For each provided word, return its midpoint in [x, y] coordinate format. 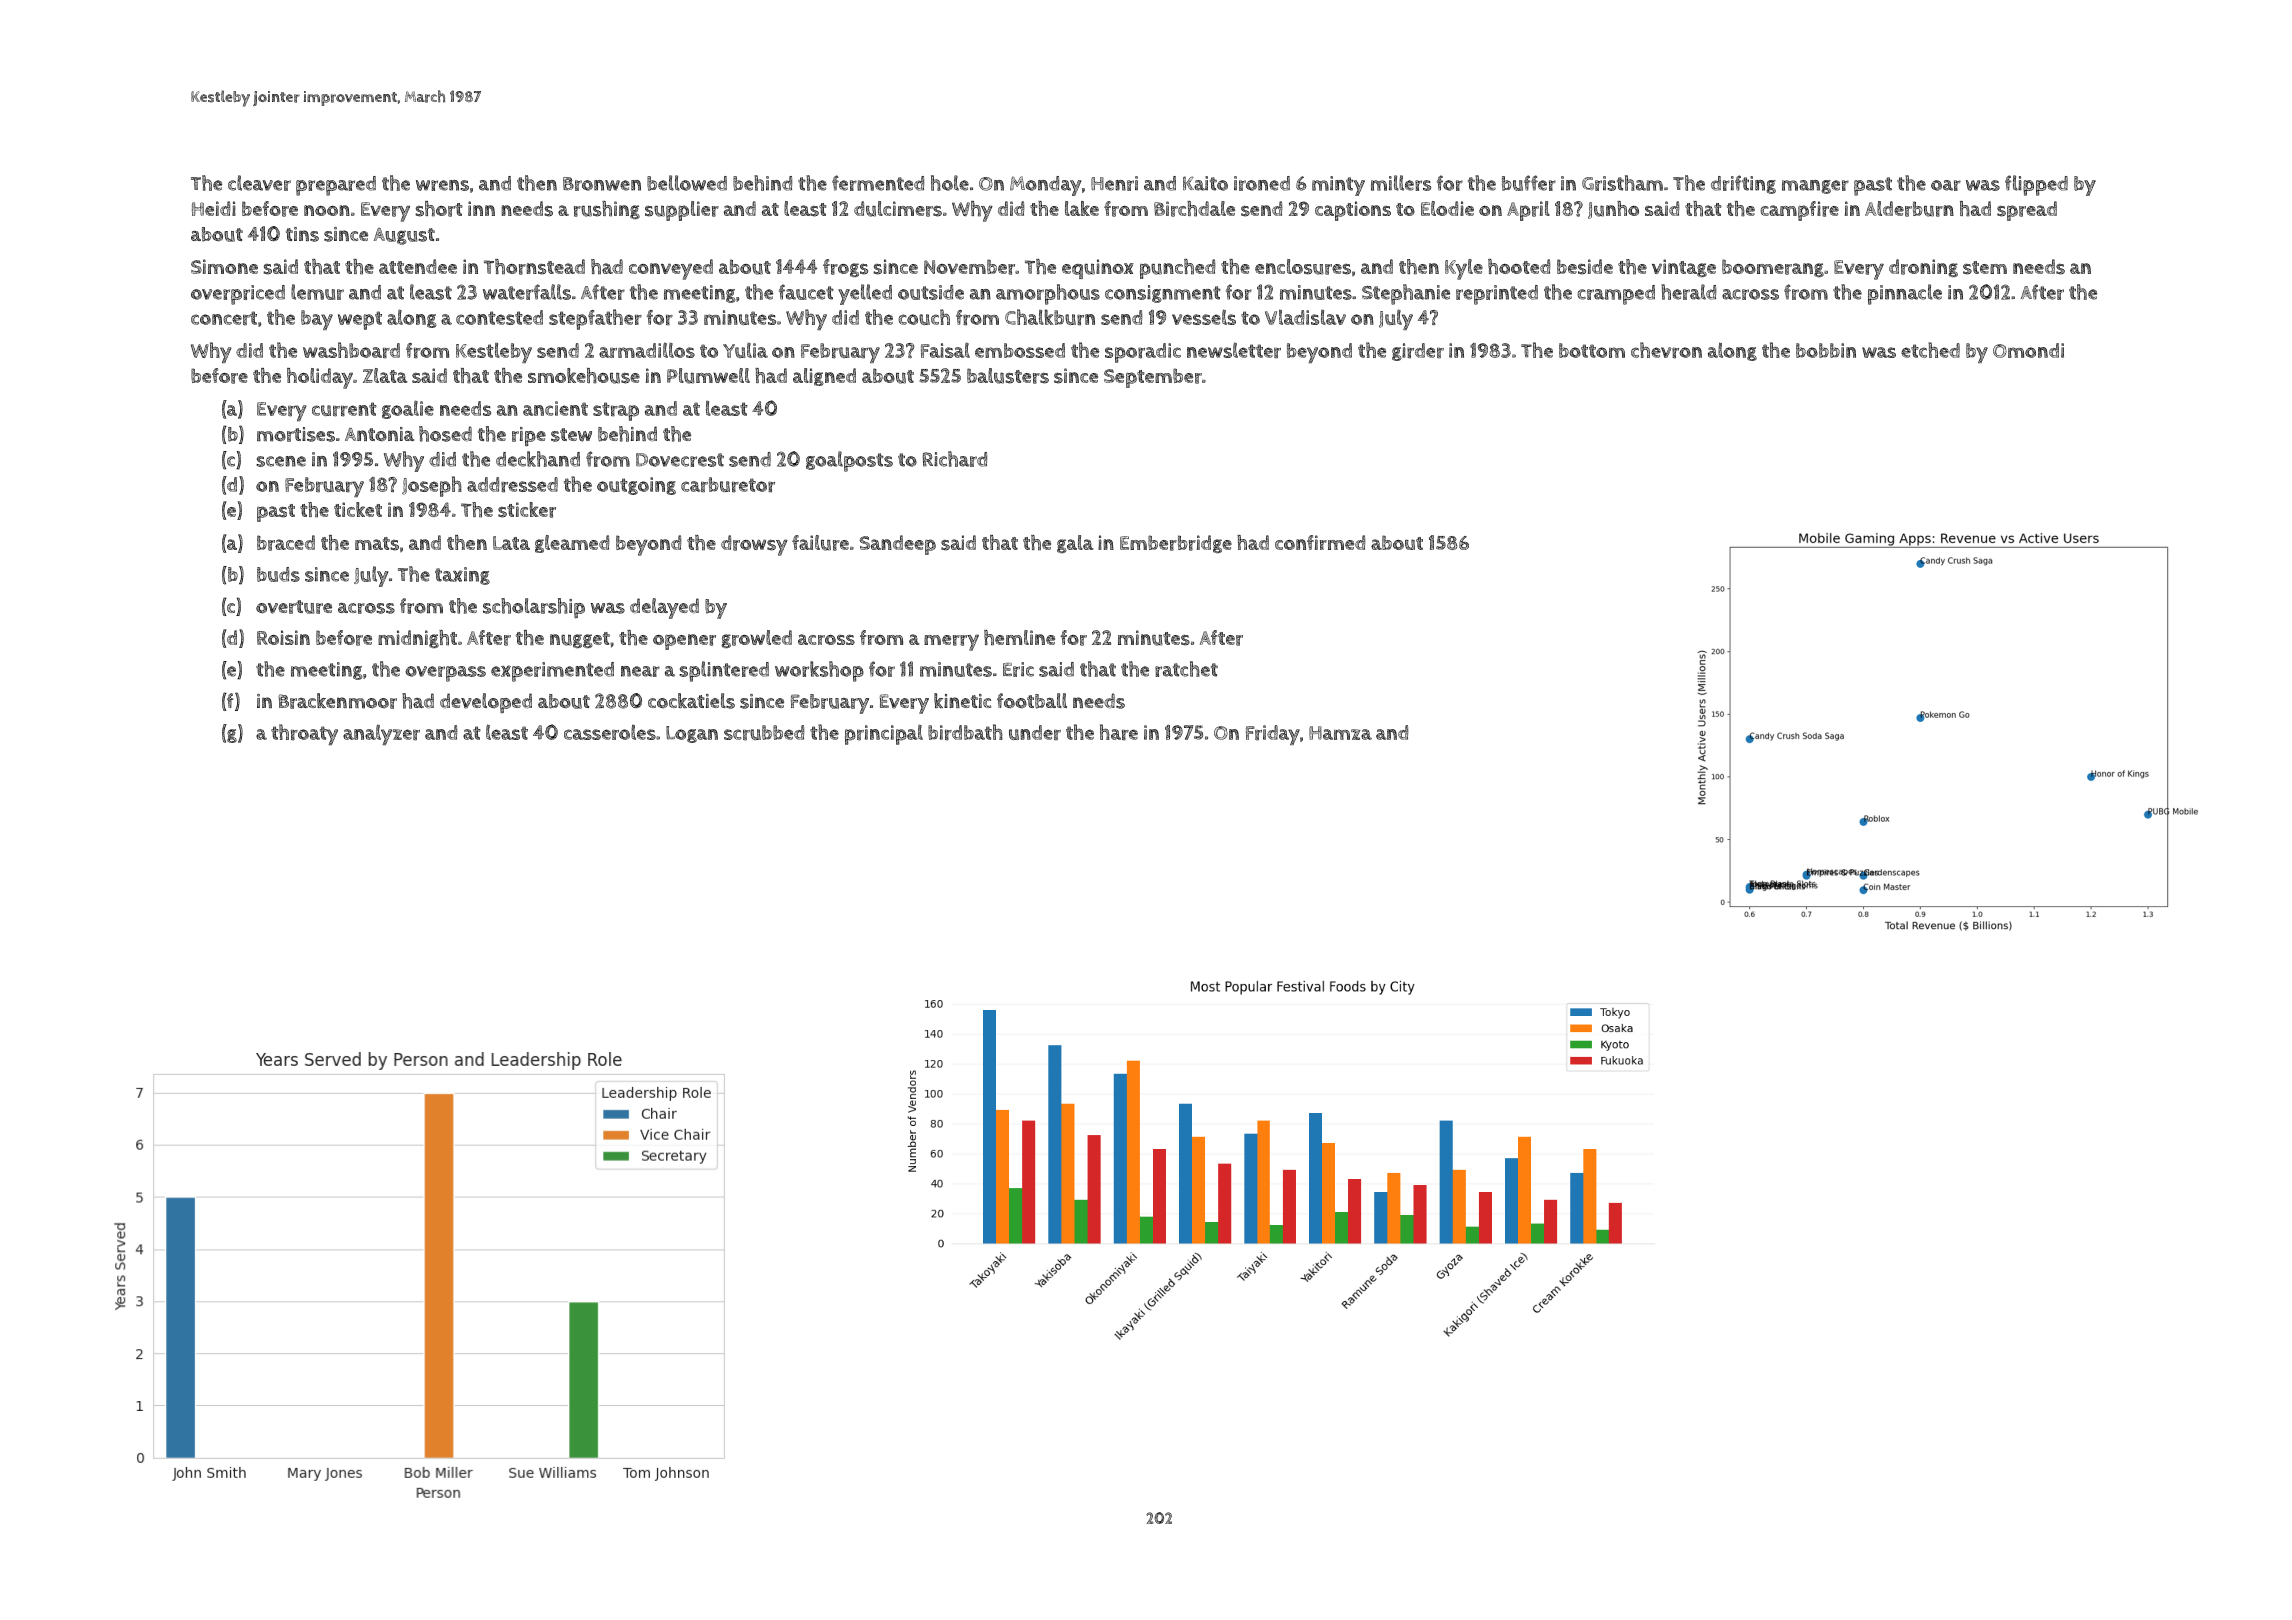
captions [1353, 211]
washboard [351, 350]
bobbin [1826, 350]
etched [1930, 350]
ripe [529, 436]
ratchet [1186, 669]
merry [951, 642]
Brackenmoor [338, 701]
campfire [1799, 211]
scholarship [534, 608]
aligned [824, 377]
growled [756, 639]
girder [1418, 352]
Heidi [214, 208]
